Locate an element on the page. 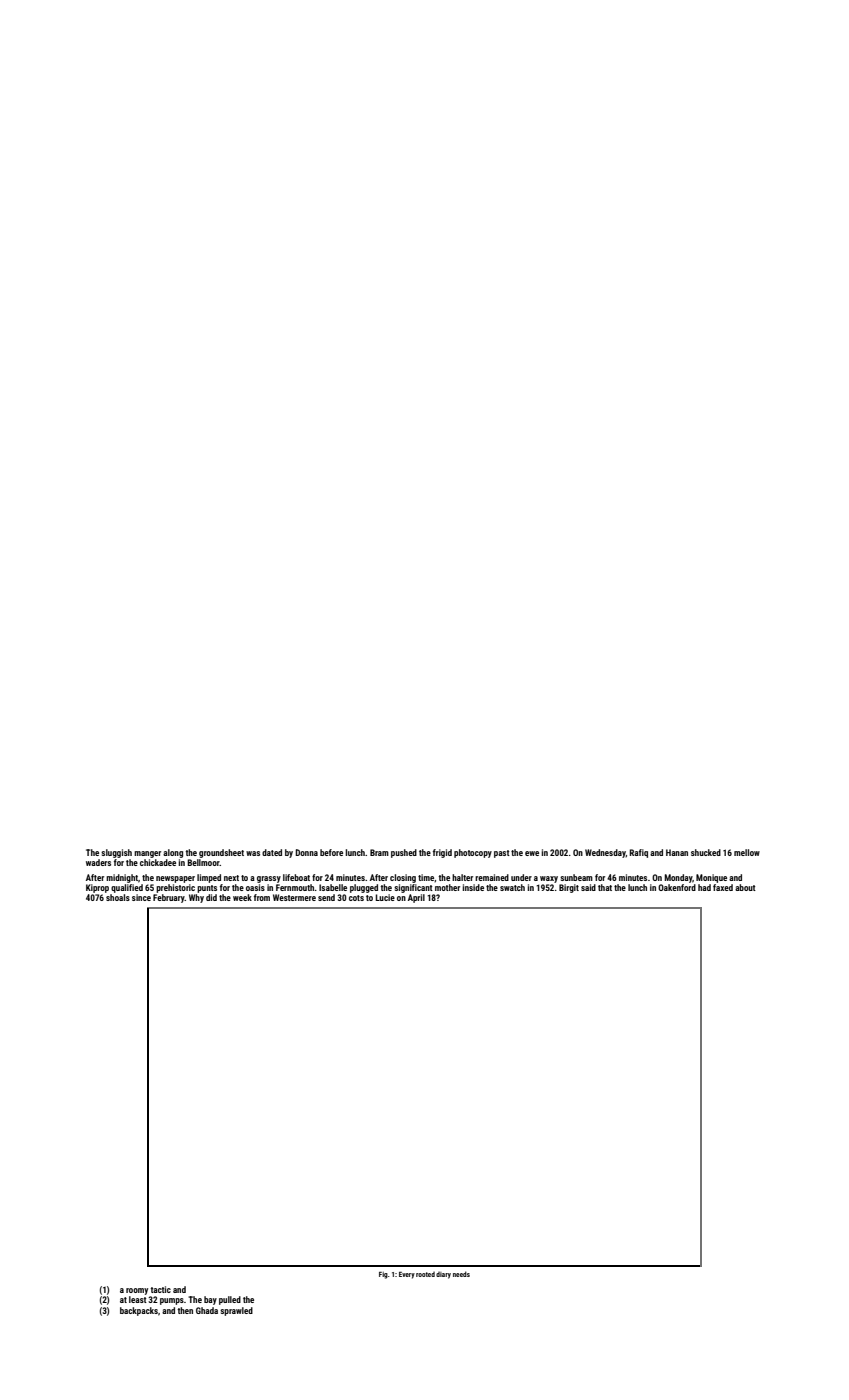  week is located at coordinates (242, 897).
